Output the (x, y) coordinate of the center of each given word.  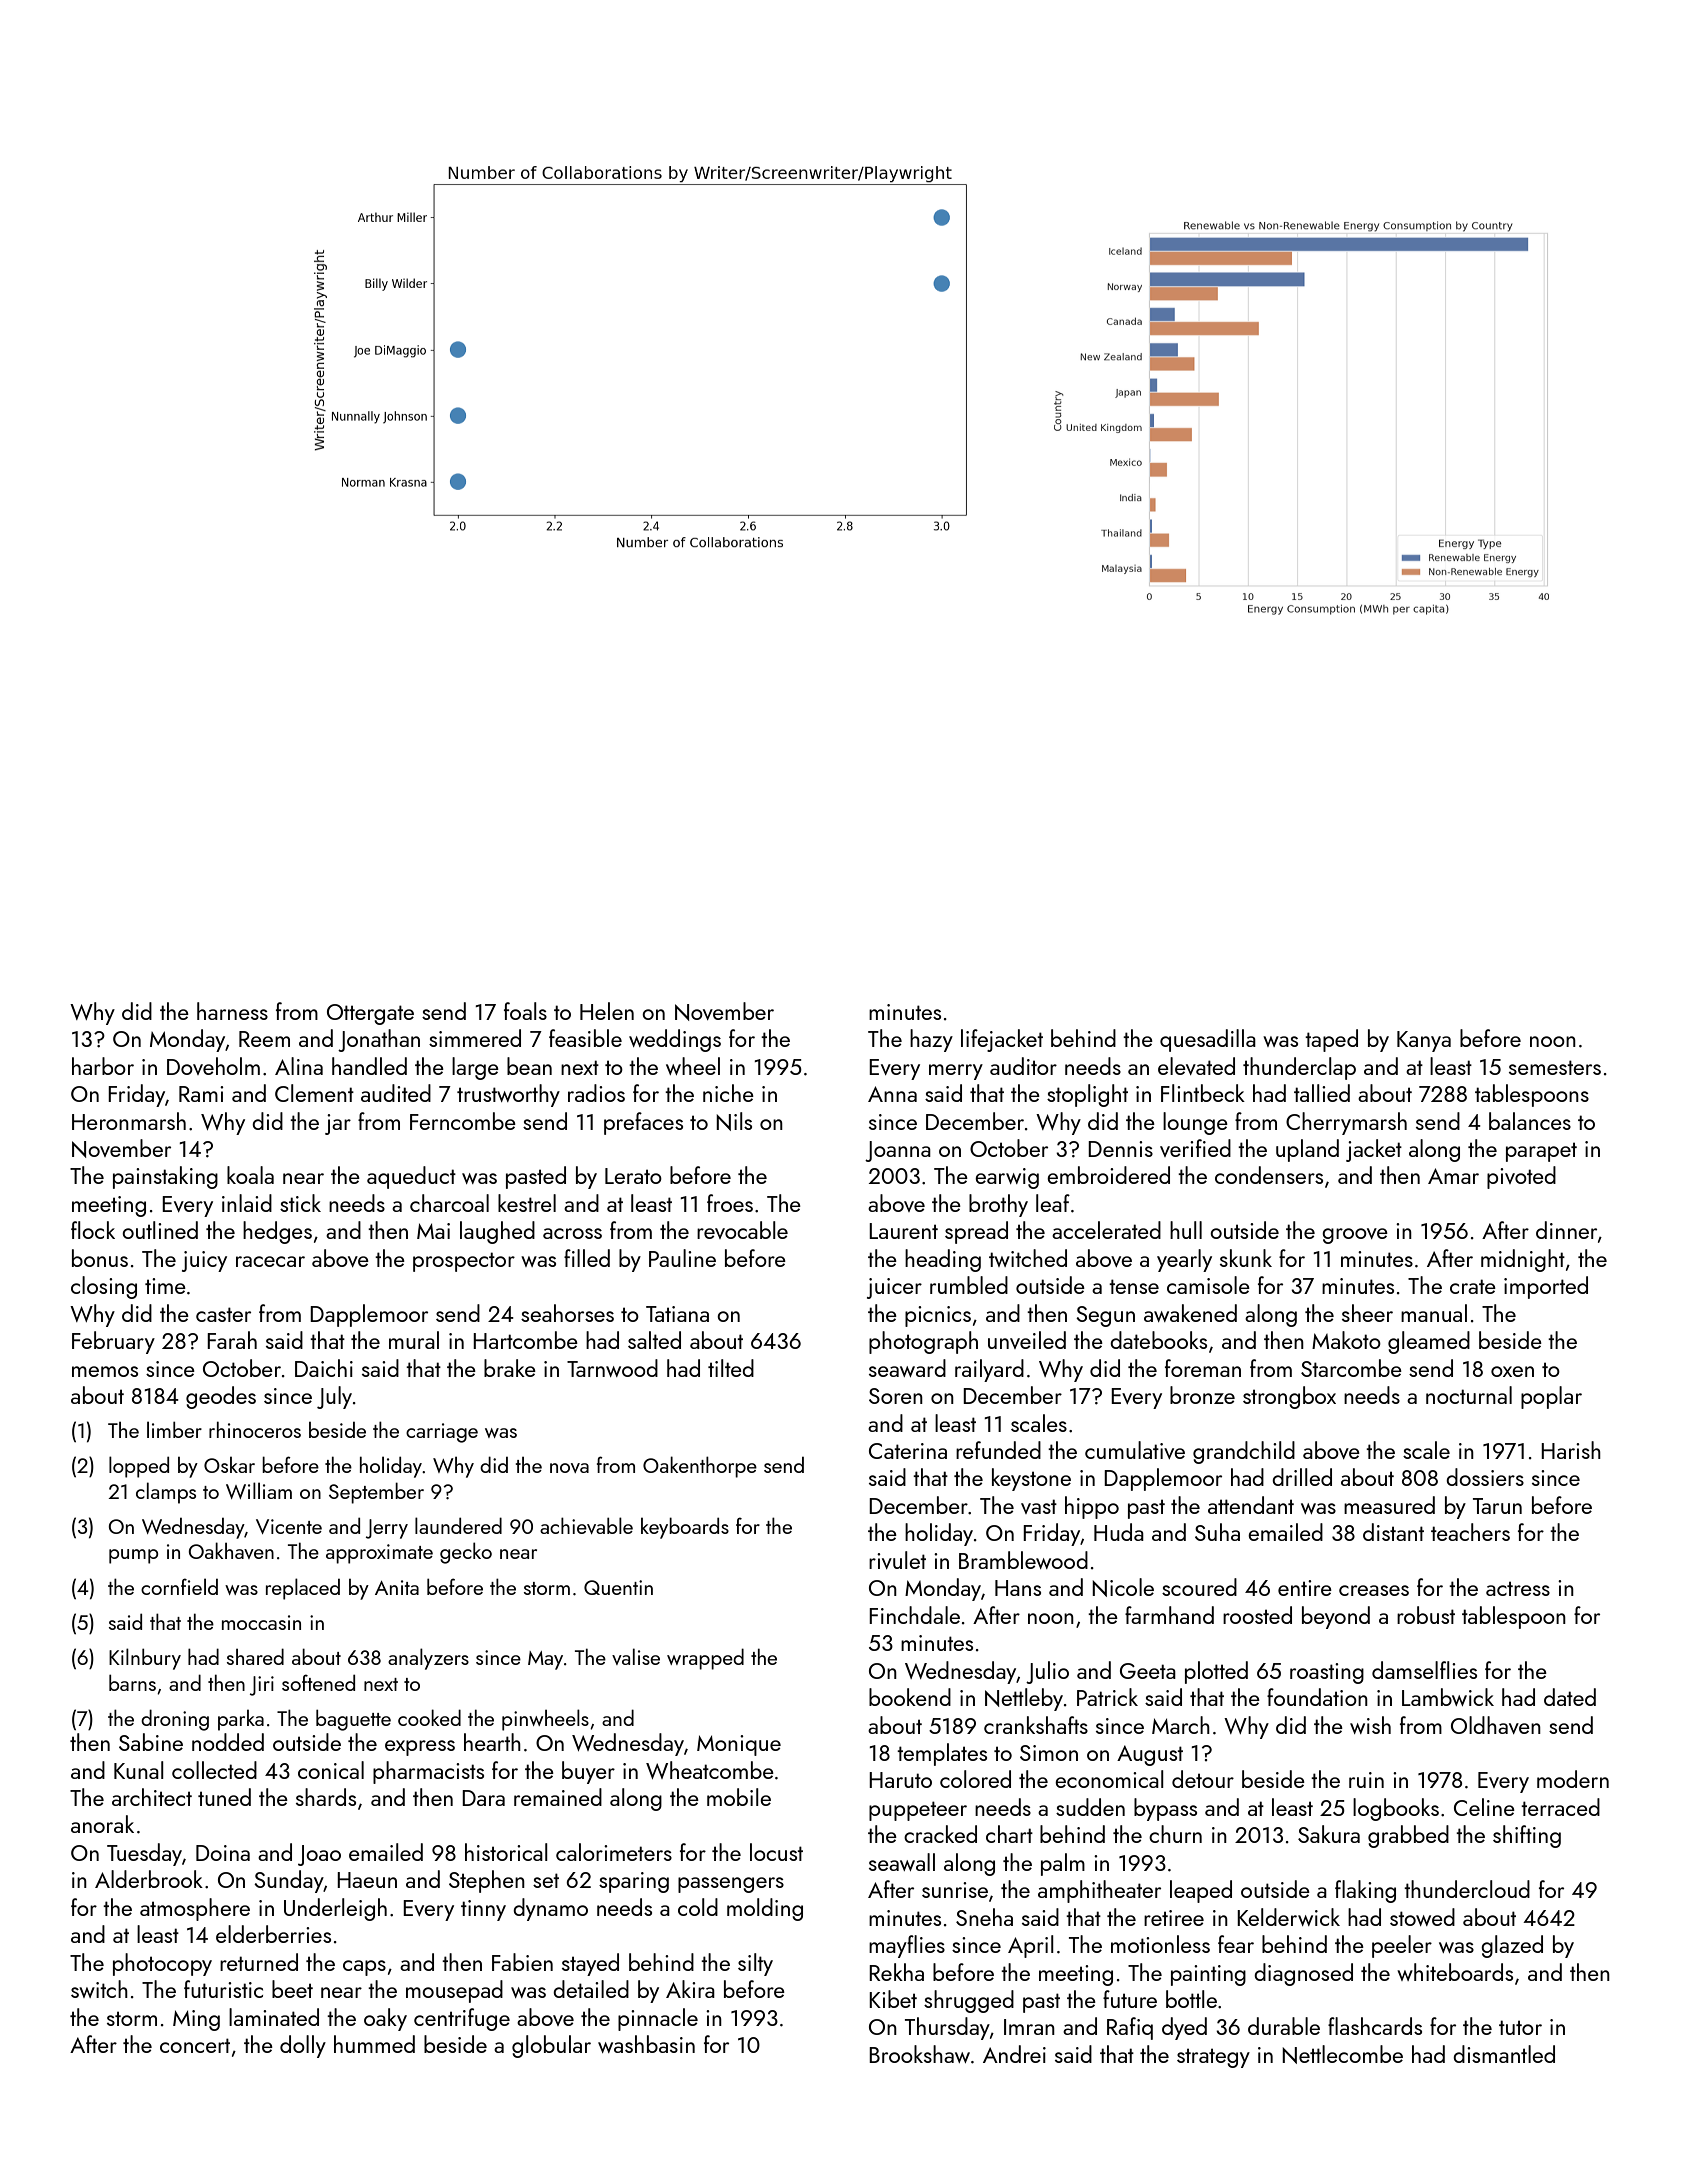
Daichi (324, 1368)
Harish (1571, 1450)
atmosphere (195, 1909)
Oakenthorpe (700, 1467)
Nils (734, 1121)
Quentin (618, 1587)
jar (338, 1124)
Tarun (1497, 1506)
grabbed (1408, 1836)
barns (132, 1682)
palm (1063, 1864)
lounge (1195, 1123)
